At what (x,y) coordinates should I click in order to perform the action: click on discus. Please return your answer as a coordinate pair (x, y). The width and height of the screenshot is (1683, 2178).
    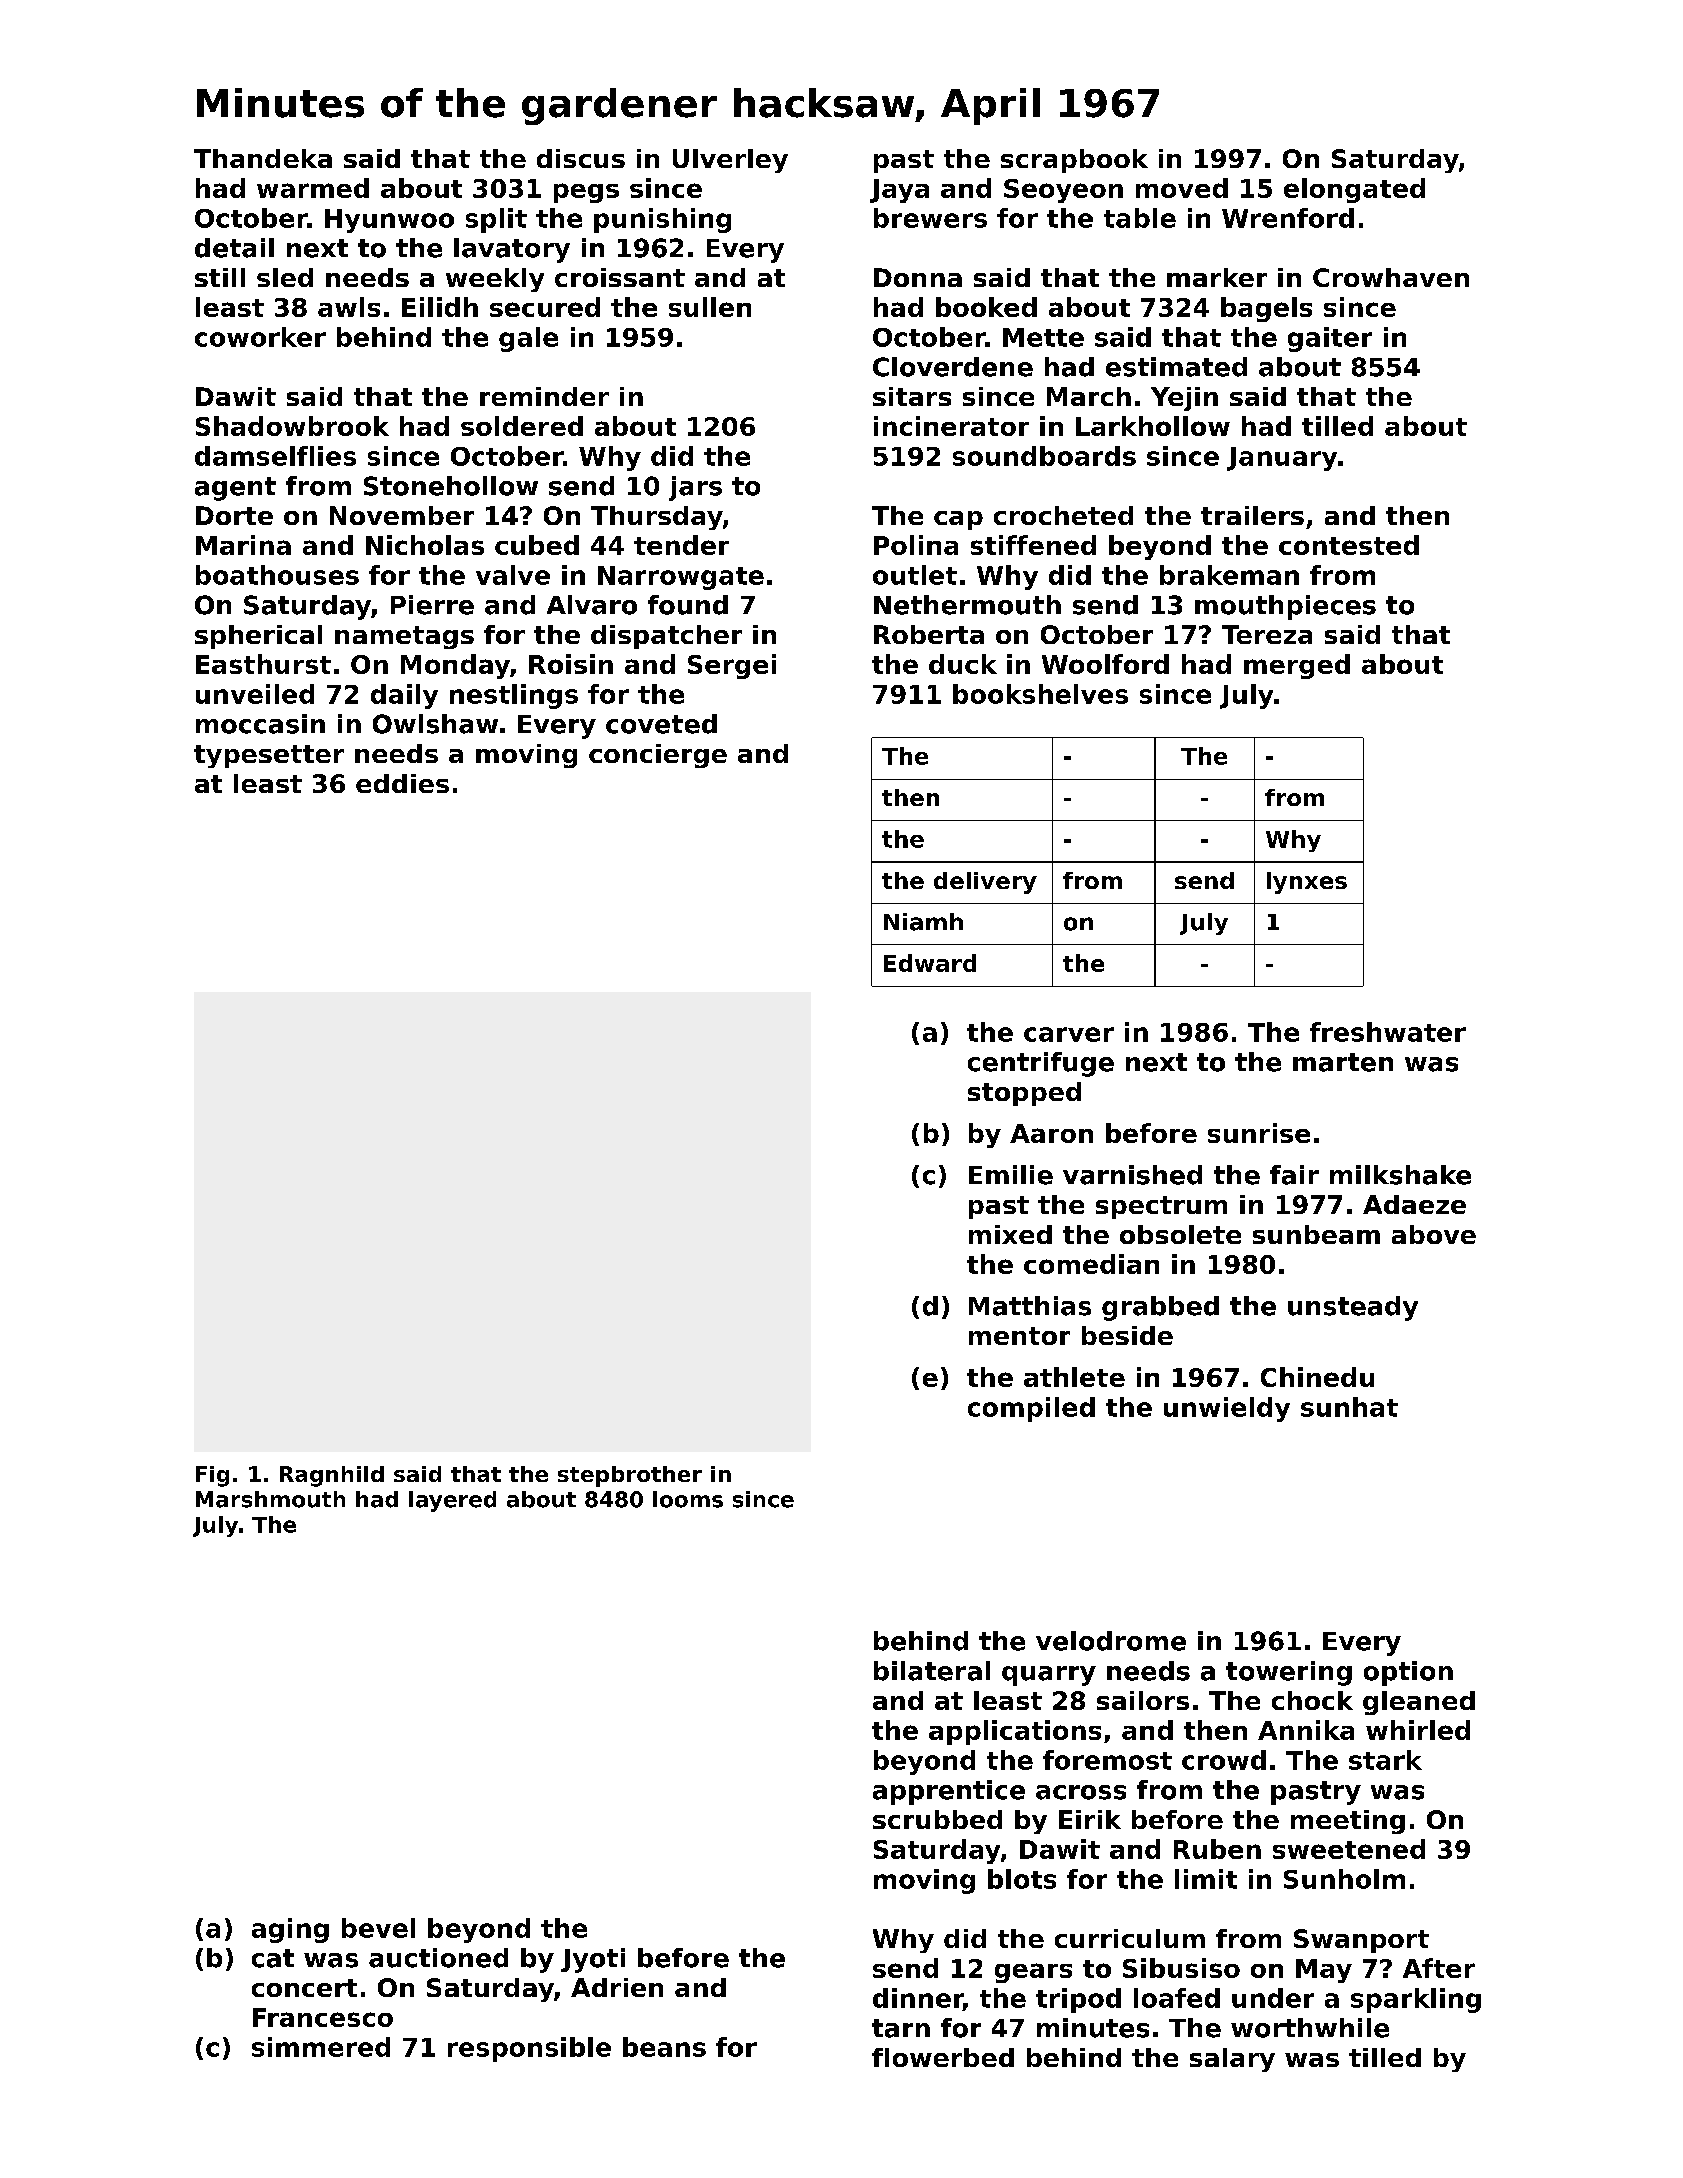
    Looking at the image, I should click on (581, 158).
